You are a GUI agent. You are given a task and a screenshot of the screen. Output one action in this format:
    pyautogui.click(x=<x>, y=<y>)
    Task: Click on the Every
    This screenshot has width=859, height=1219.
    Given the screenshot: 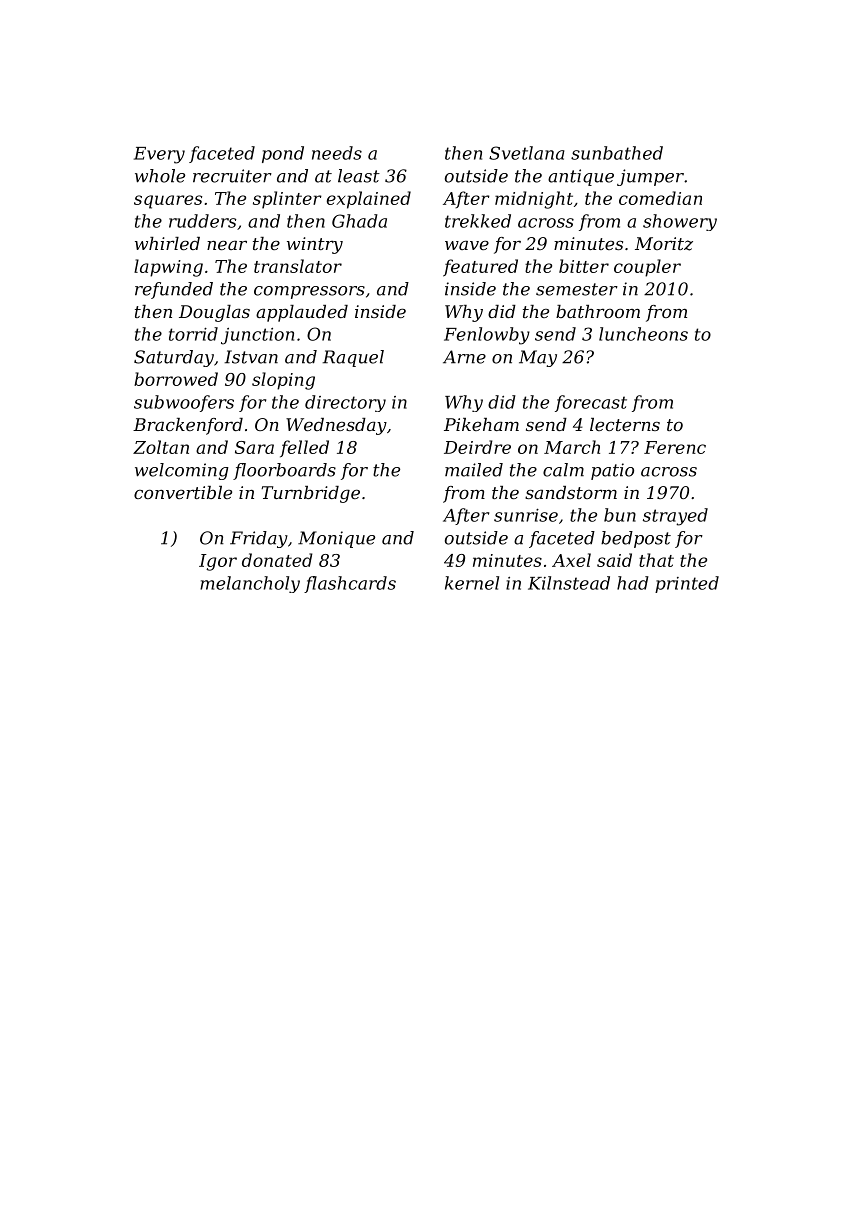 What is the action you would take?
    pyautogui.click(x=159, y=155)
